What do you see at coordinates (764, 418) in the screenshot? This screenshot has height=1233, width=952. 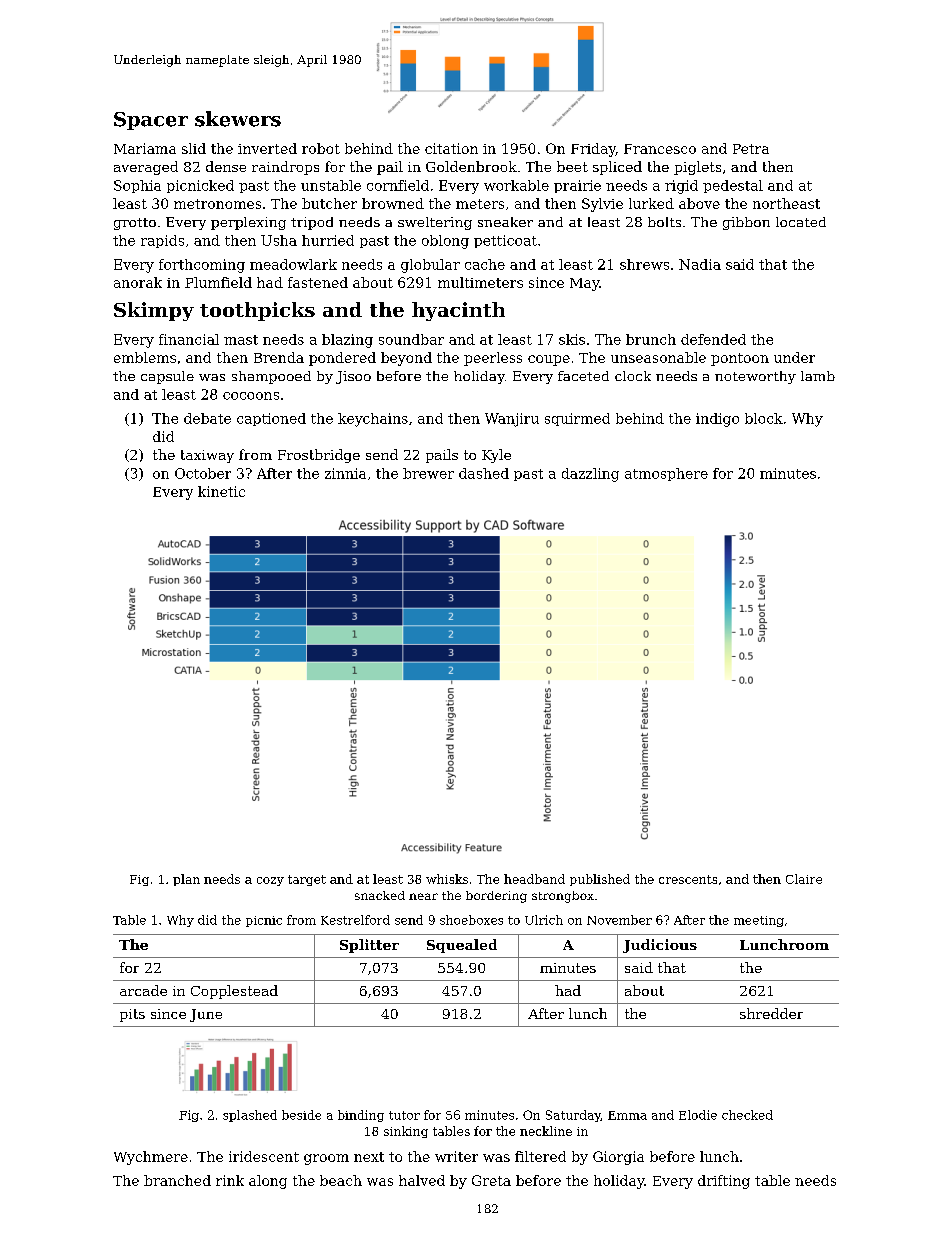 I see `block` at bounding box center [764, 418].
